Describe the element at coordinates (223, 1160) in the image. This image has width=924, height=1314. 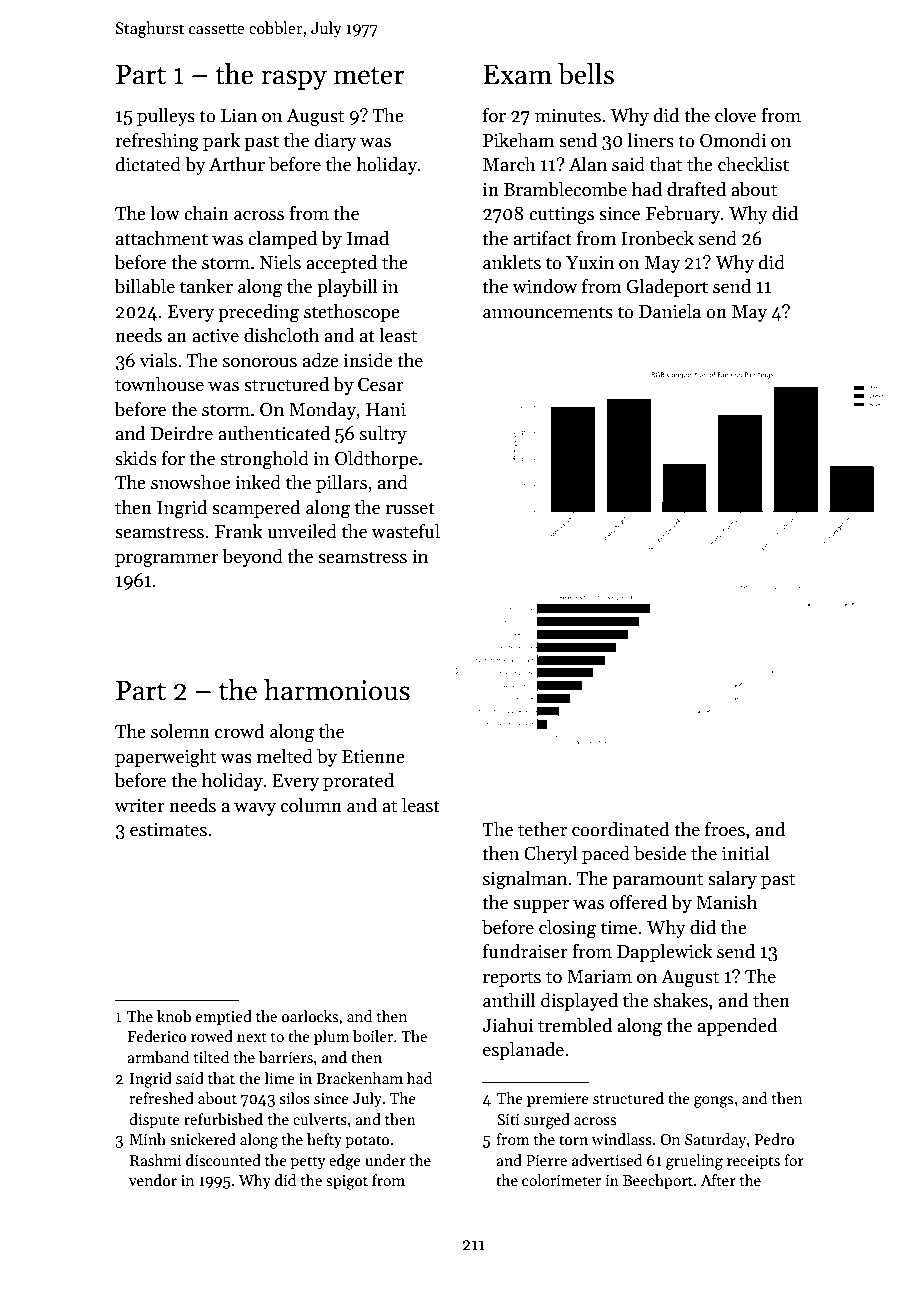
I see `discounted` at that location.
